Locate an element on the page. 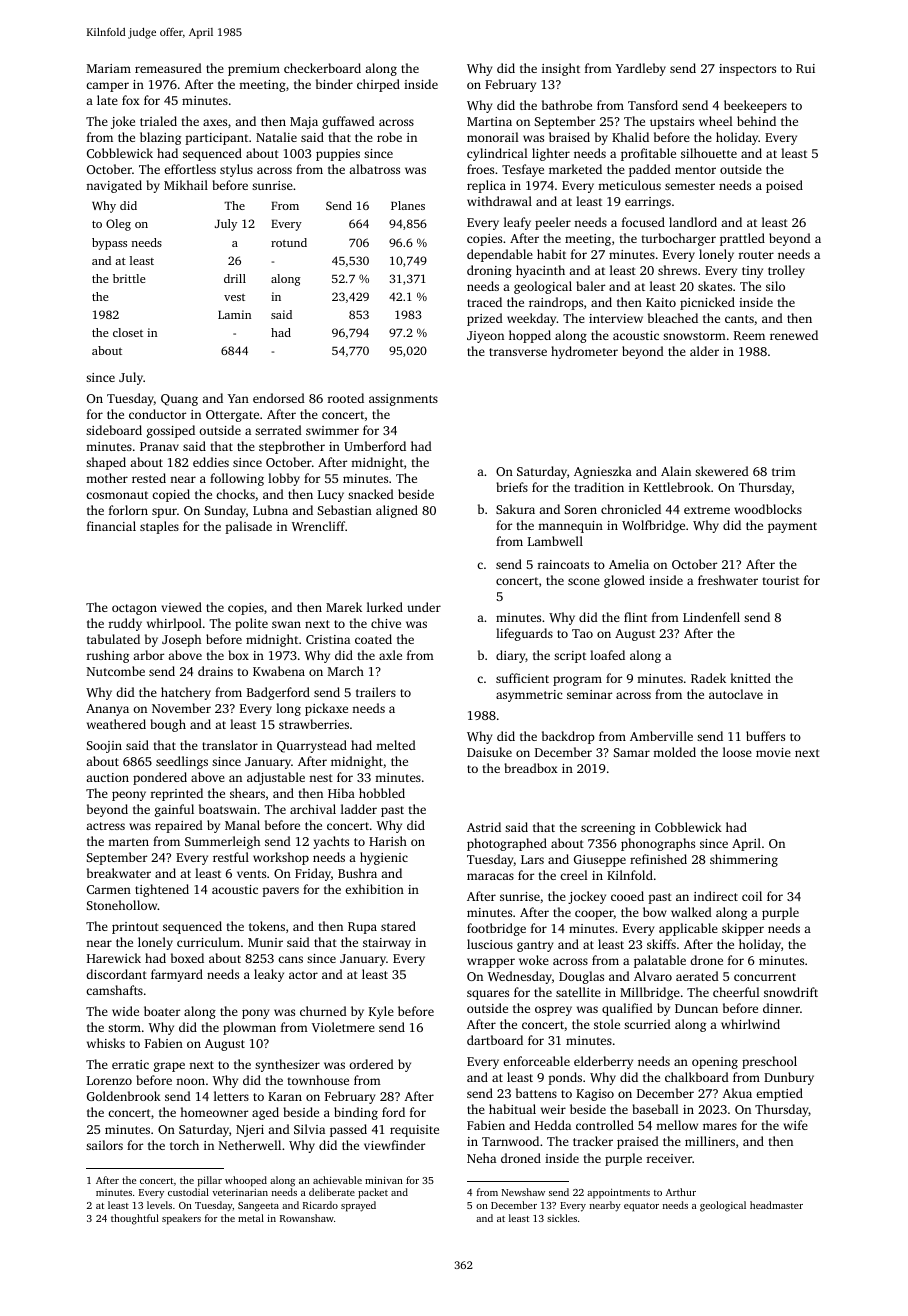 The height and width of the page is (1316, 908). marten is located at coordinates (128, 842).
